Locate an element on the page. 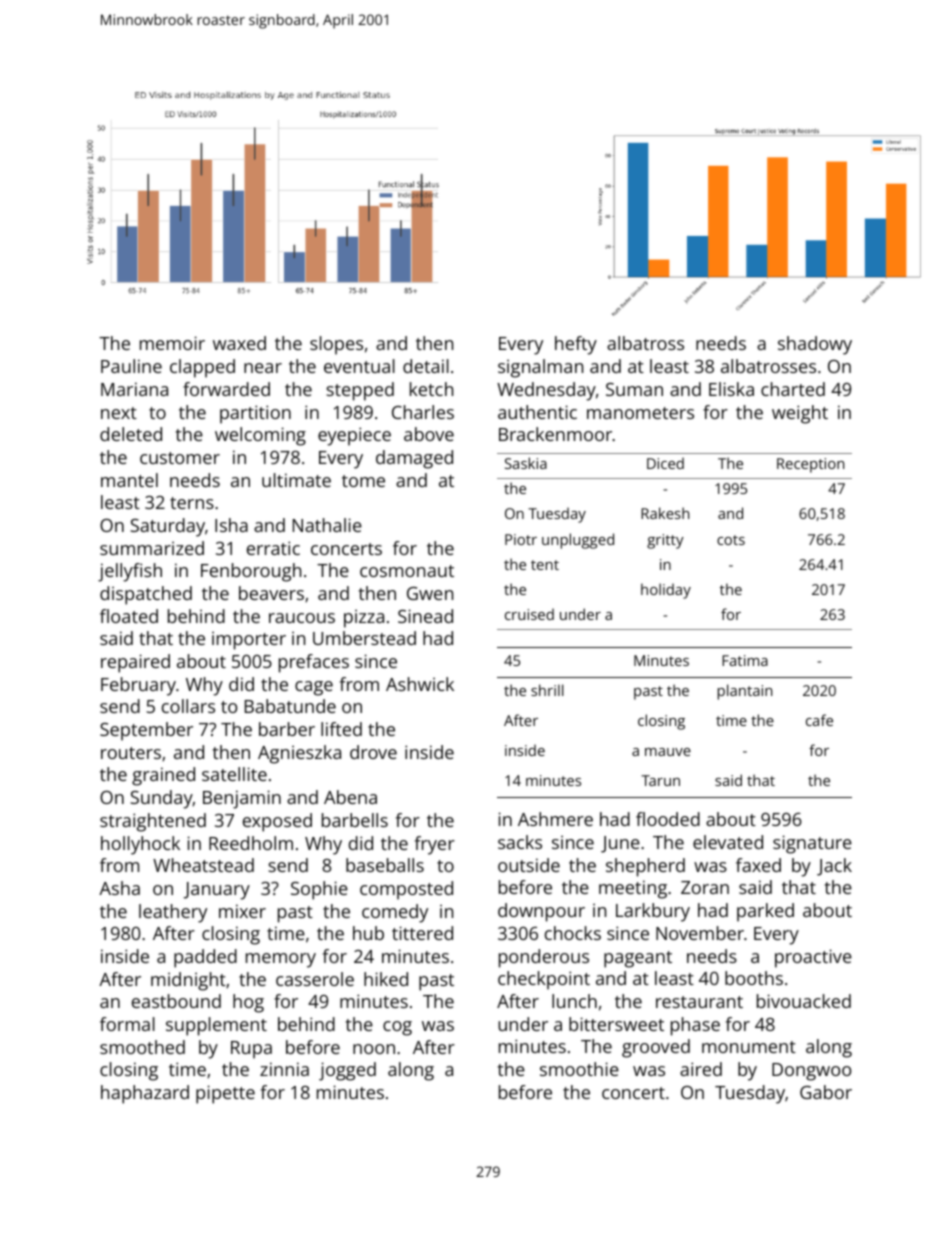  Gabor is located at coordinates (826, 1092).
